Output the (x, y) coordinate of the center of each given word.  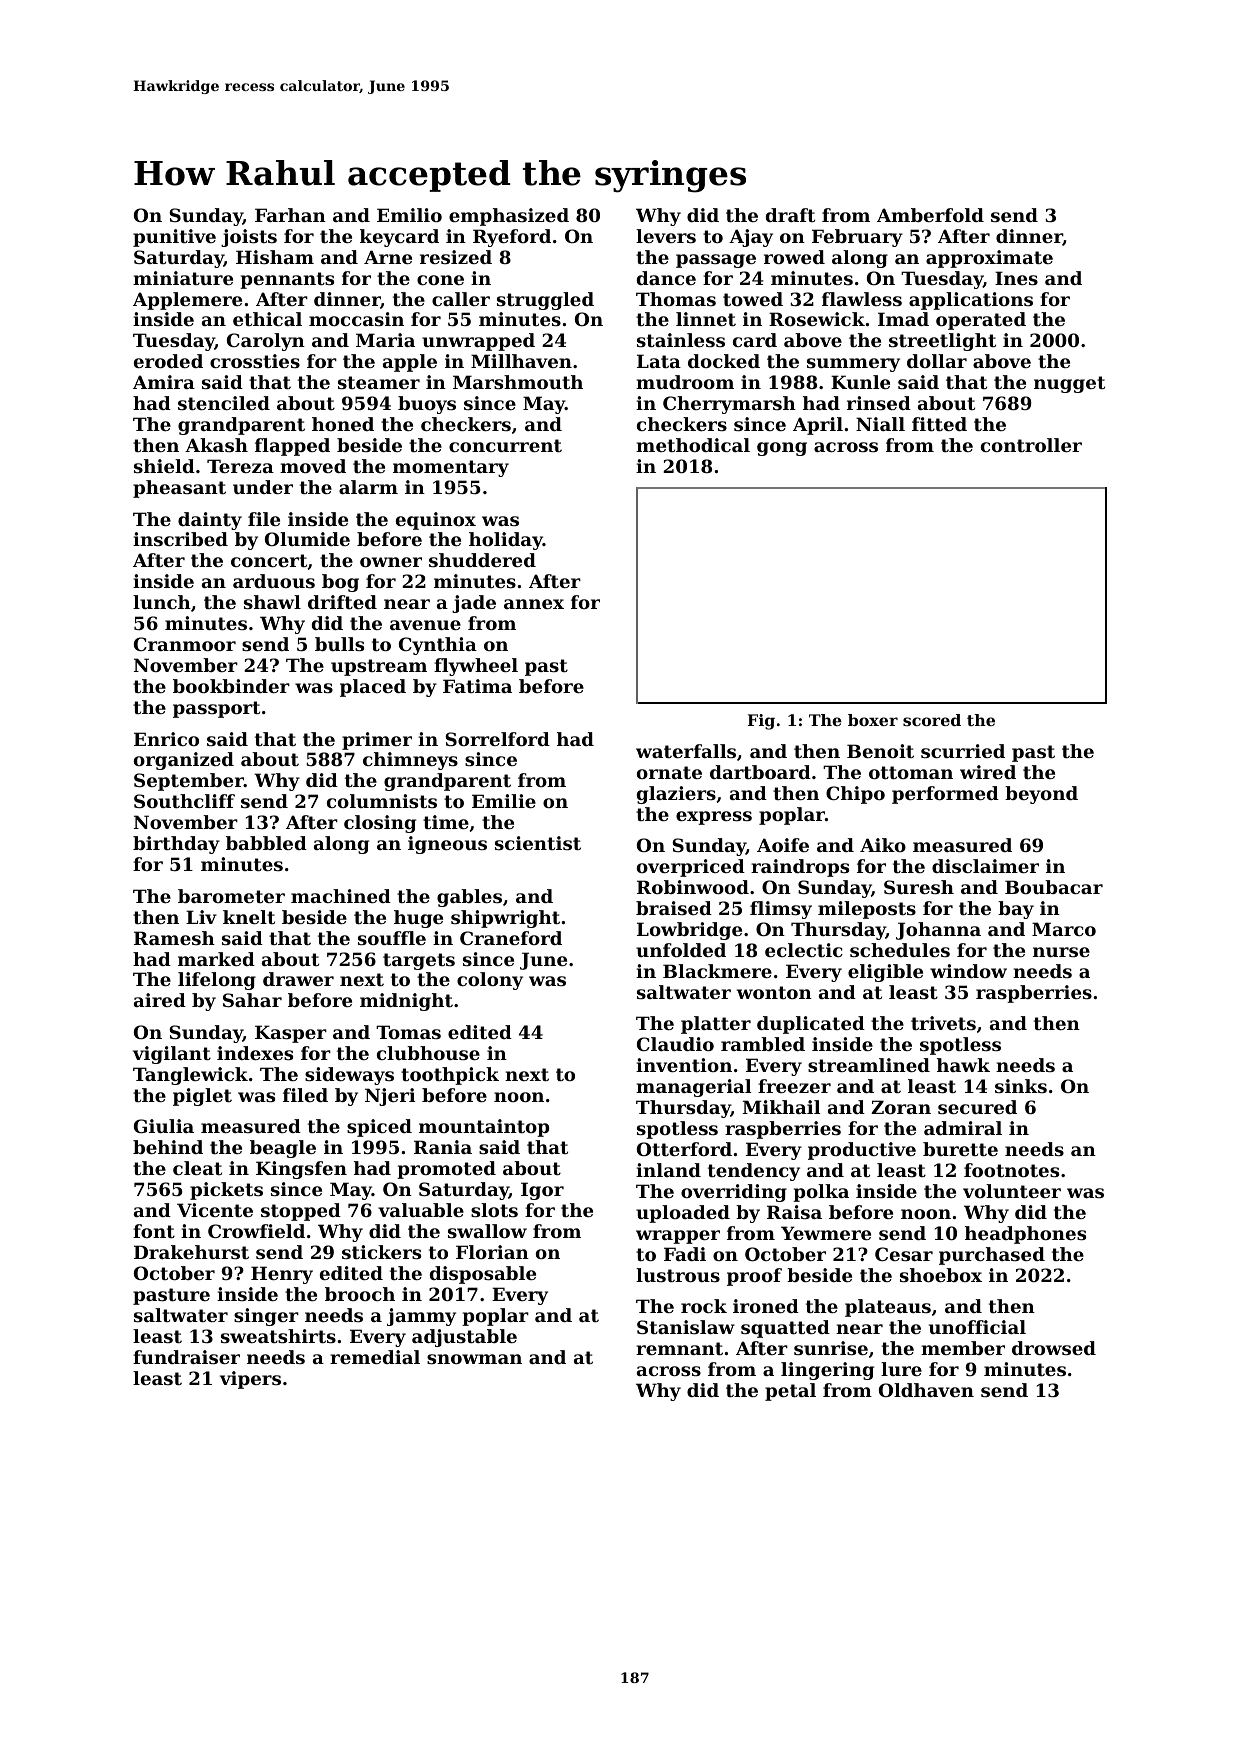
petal (790, 1392)
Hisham (275, 257)
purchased (992, 1256)
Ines (1016, 278)
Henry (282, 1275)
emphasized (509, 217)
